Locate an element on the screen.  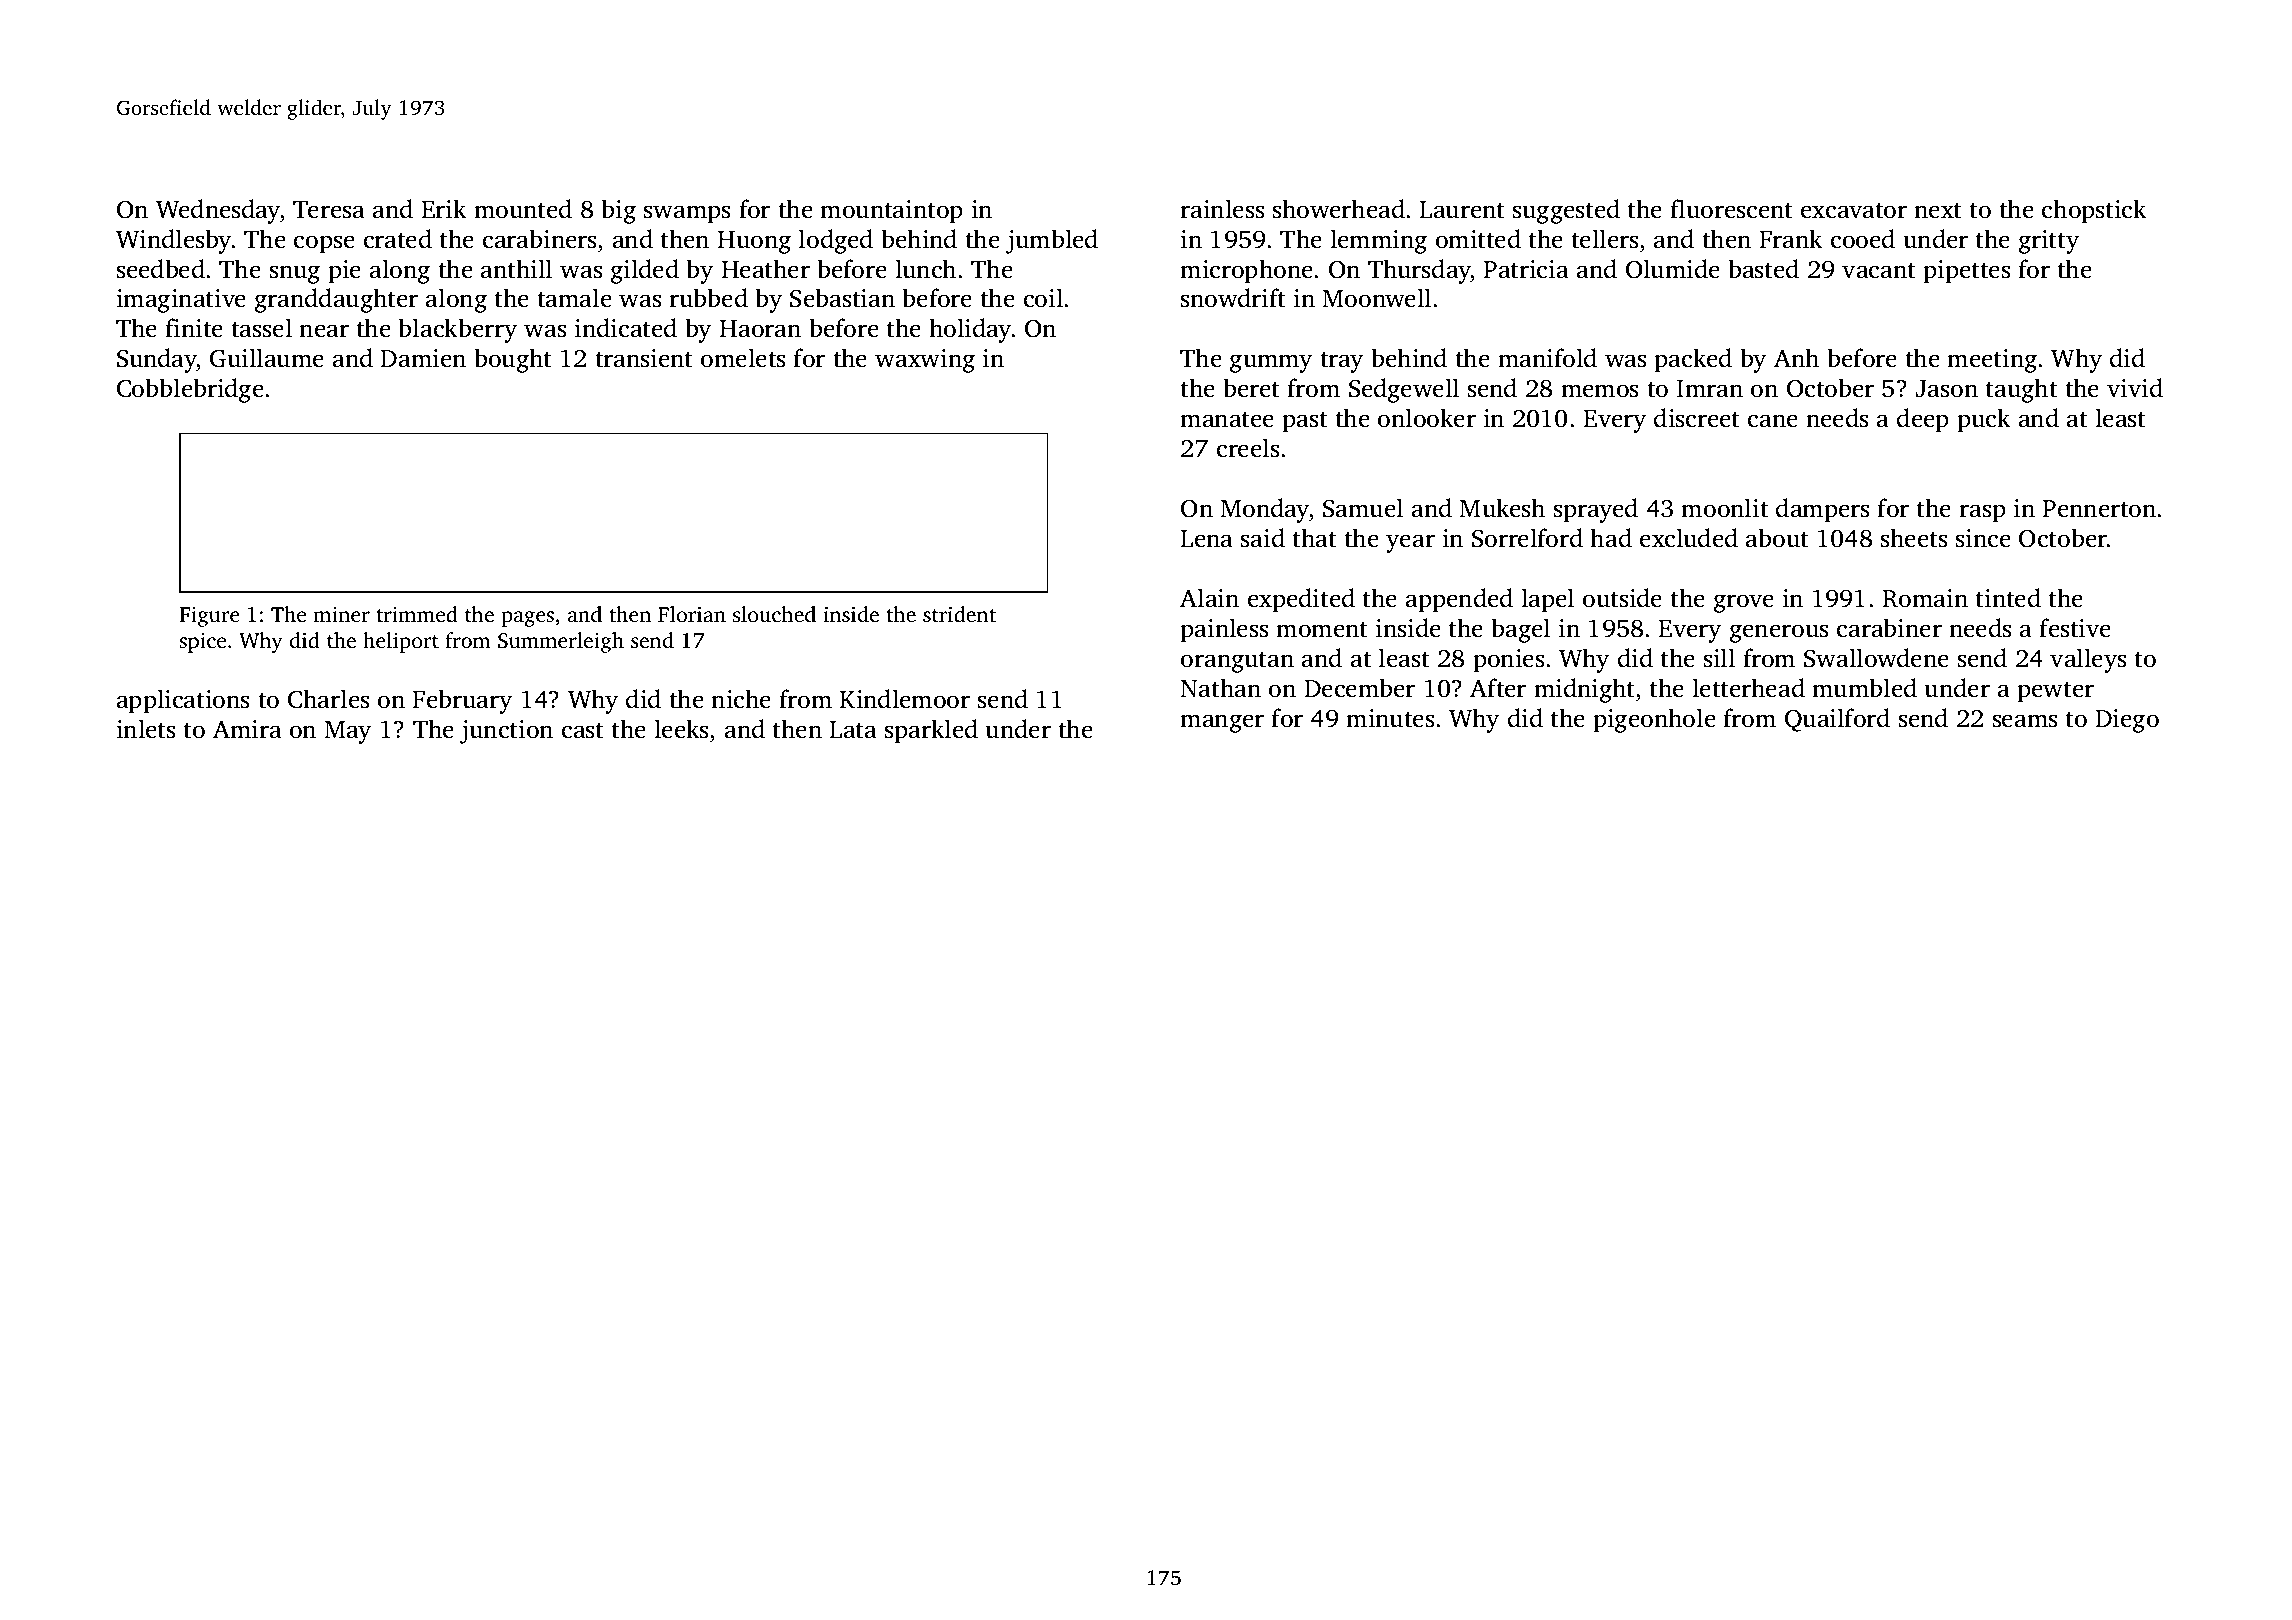
expedited is located at coordinates (1301, 600).
